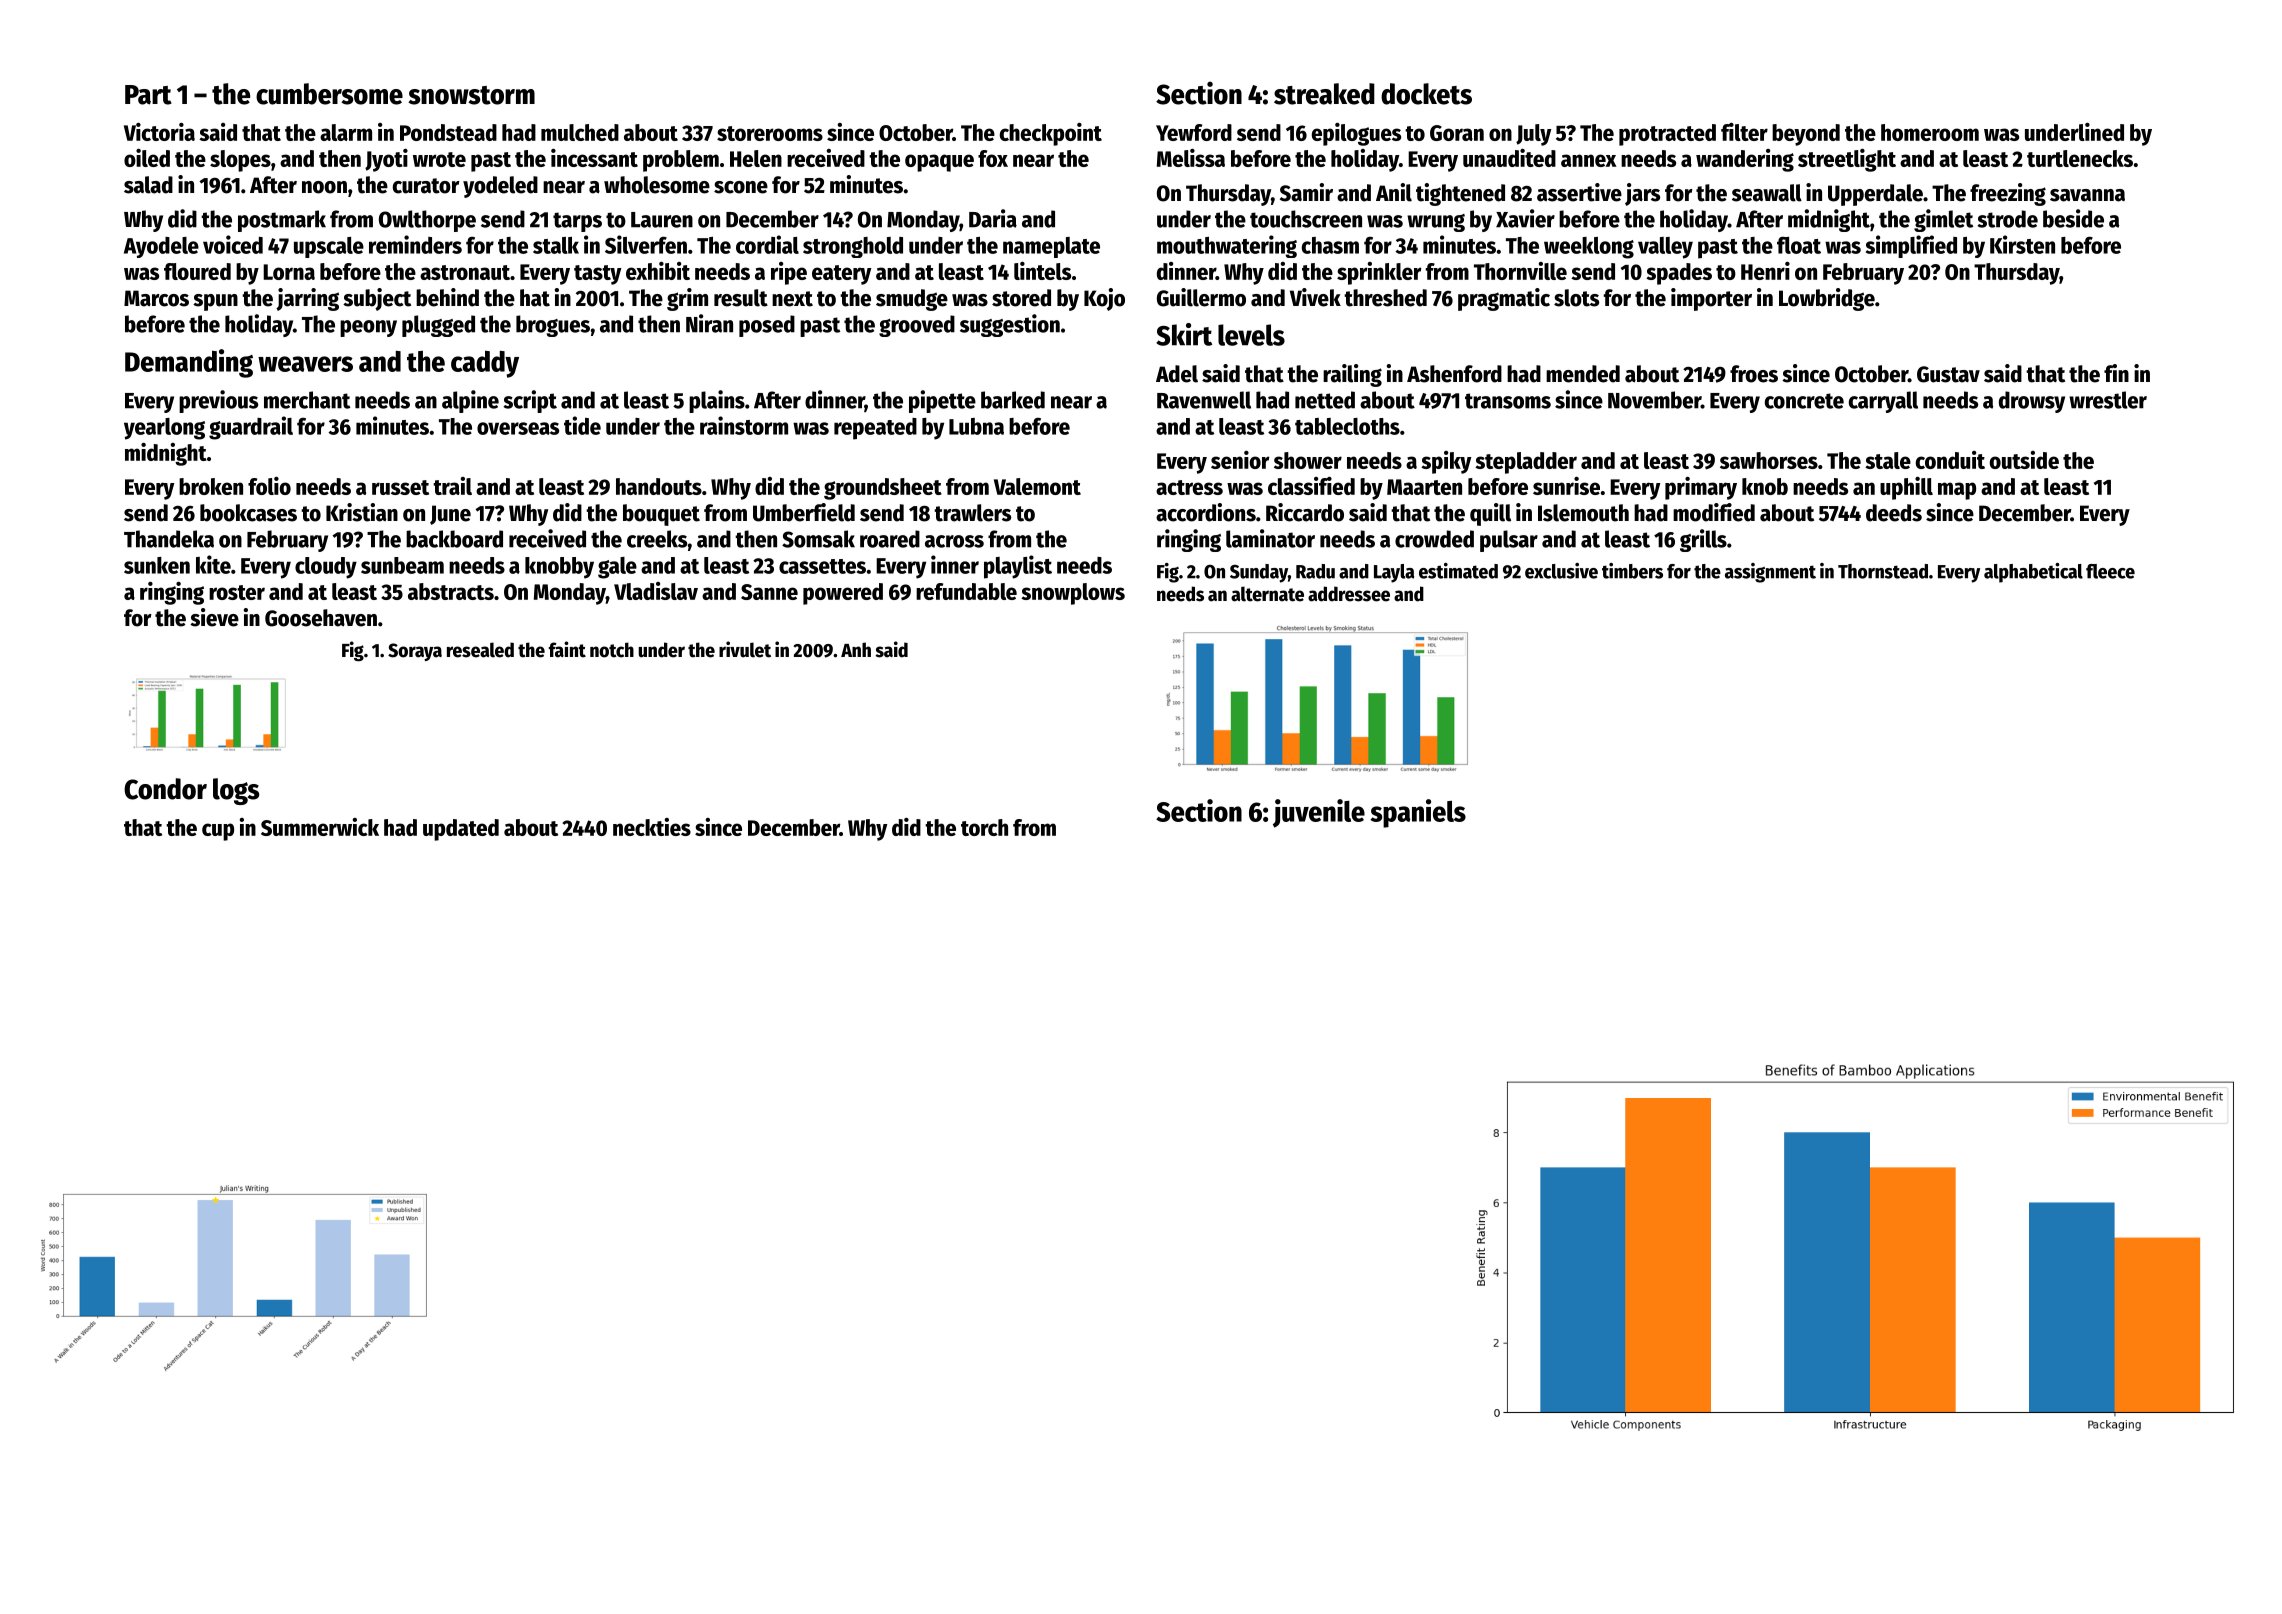 The width and height of the document is (2282, 1614). Describe the element at coordinates (236, 791) in the document. I see `logs` at that location.
